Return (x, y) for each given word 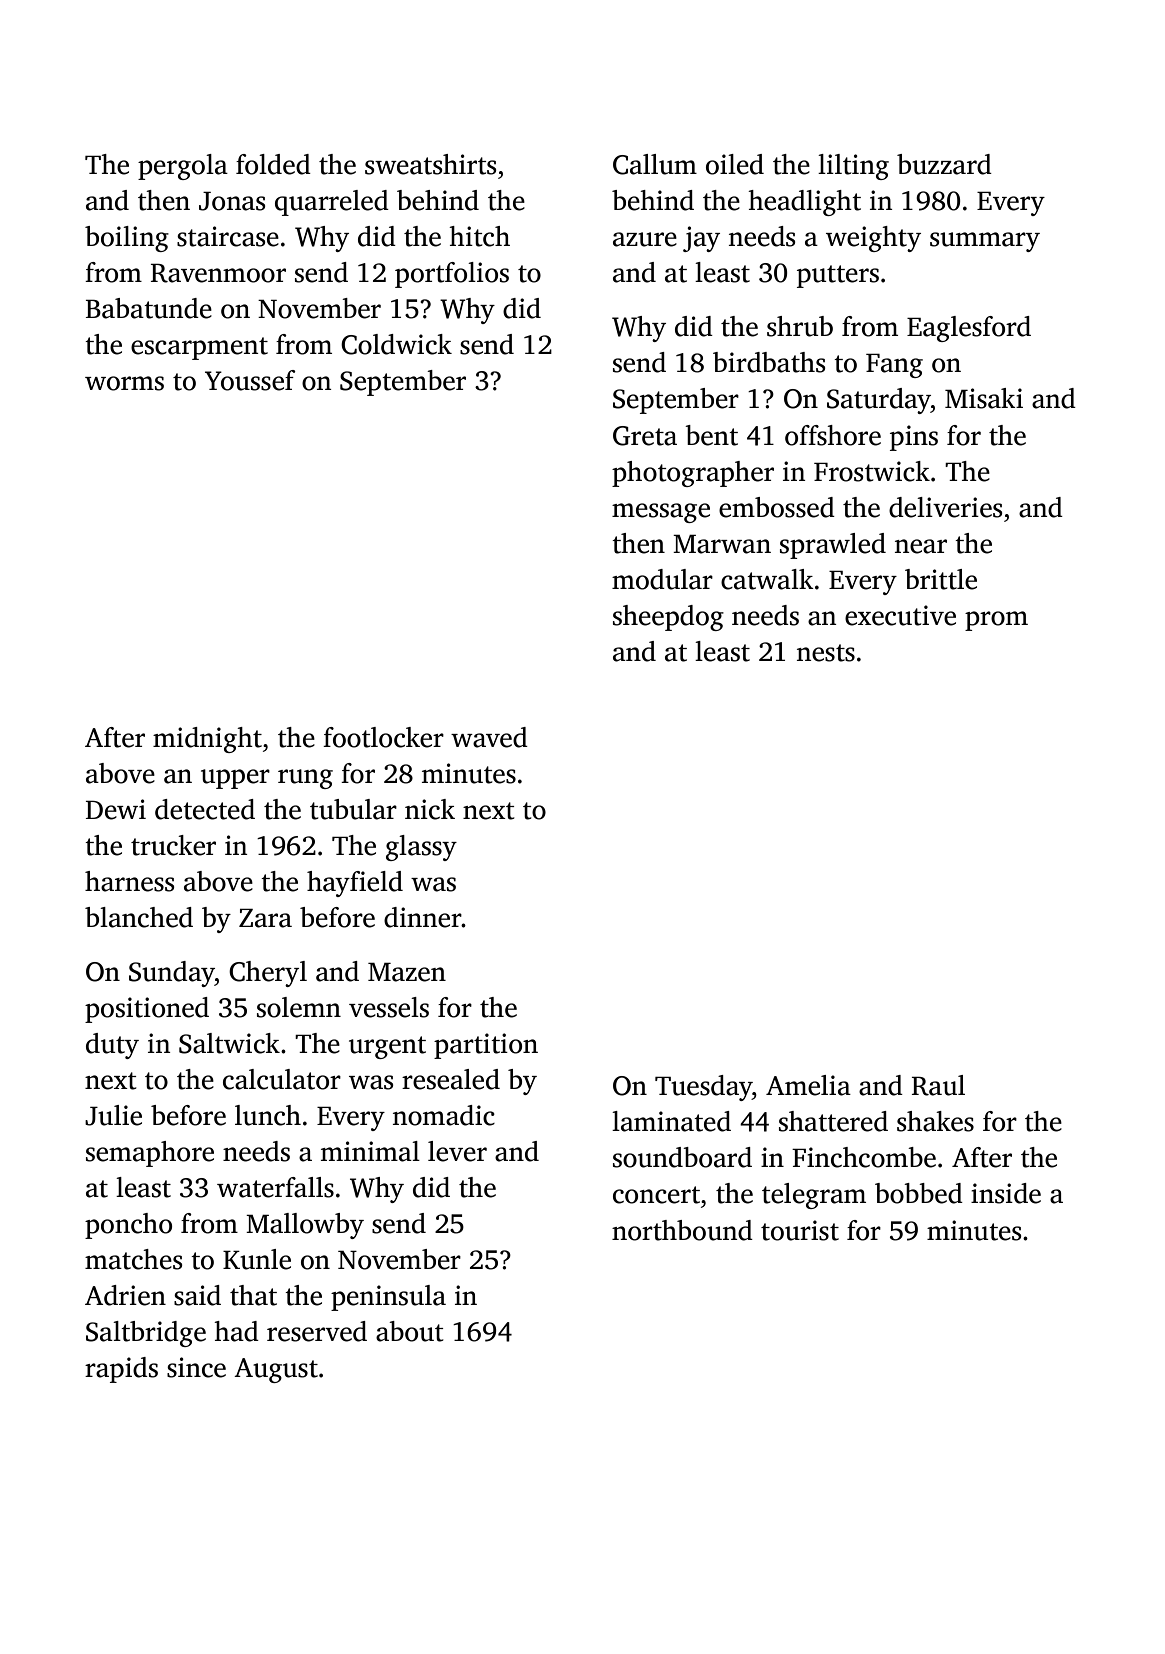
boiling (127, 239)
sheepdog (668, 618)
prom (996, 621)
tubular (353, 809)
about (409, 1331)
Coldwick (396, 344)
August (276, 1370)
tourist (800, 1230)
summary (985, 242)
